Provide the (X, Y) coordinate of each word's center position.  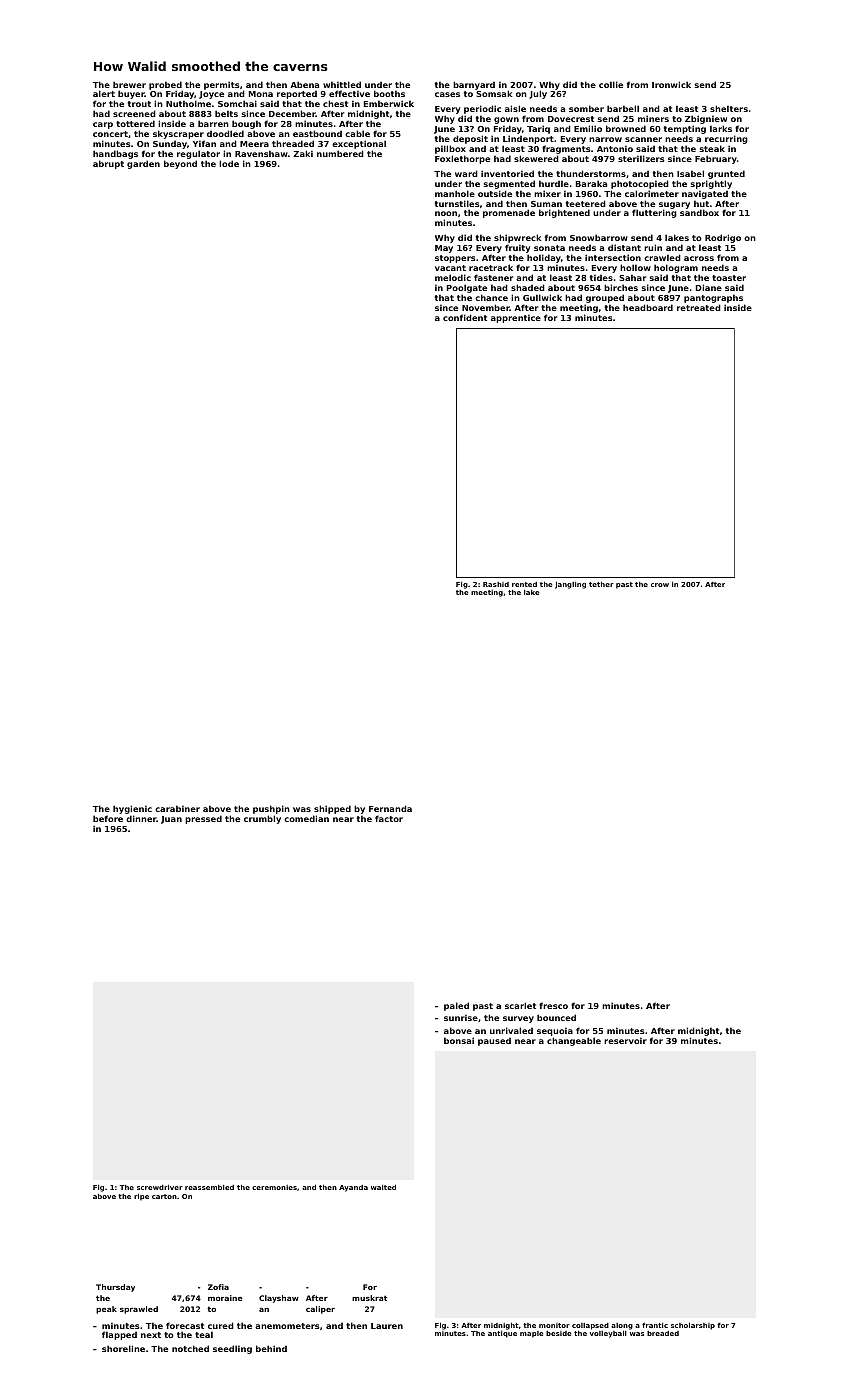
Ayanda (353, 1188)
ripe (141, 1197)
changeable (574, 1041)
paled (456, 1006)
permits (222, 85)
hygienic (132, 809)
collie (611, 84)
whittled (342, 84)
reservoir (625, 1040)
